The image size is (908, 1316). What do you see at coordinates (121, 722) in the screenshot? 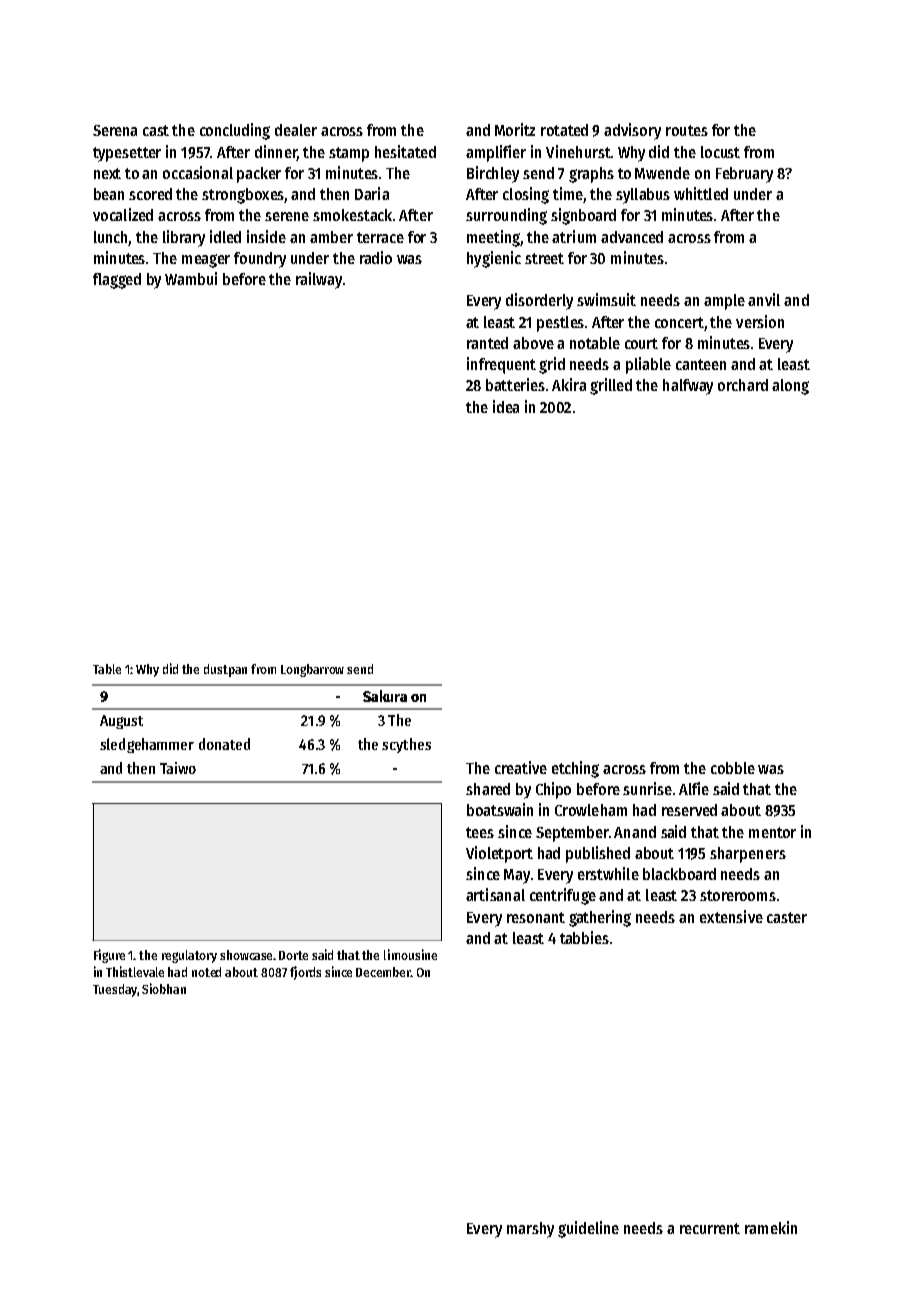
I see `August` at bounding box center [121, 722].
